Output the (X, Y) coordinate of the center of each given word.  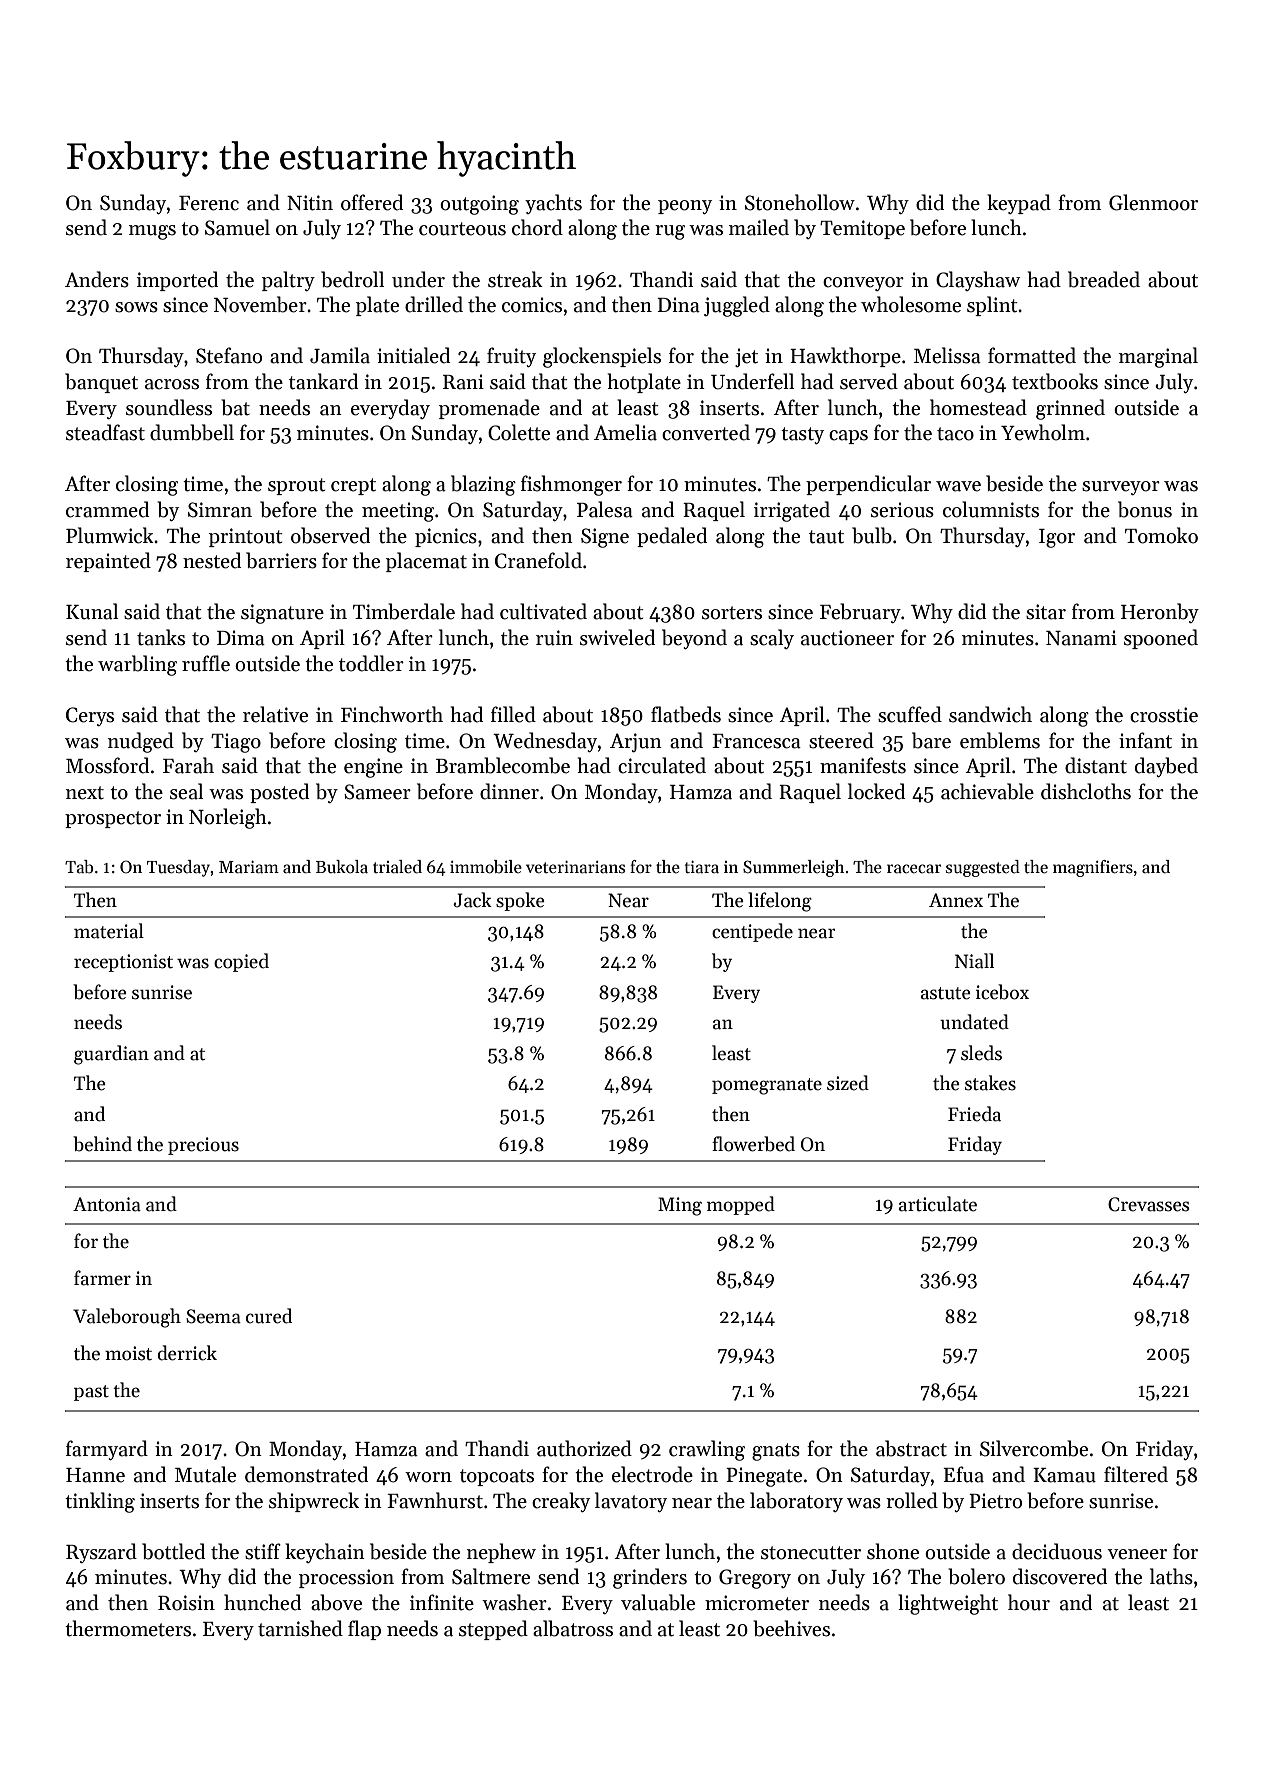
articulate (938, 1204)
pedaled (672, 537)
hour (1029, 1602)
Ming (680, 1206)
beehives (791, 1628)
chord (537, 227)
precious (203, 1146)
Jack (472, 900)
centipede (752, 932)
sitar (1046, 612)
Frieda (974, 1114)
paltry (288, 281)
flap (364, 1630)
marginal (1158, 357)
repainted (108, 562)
